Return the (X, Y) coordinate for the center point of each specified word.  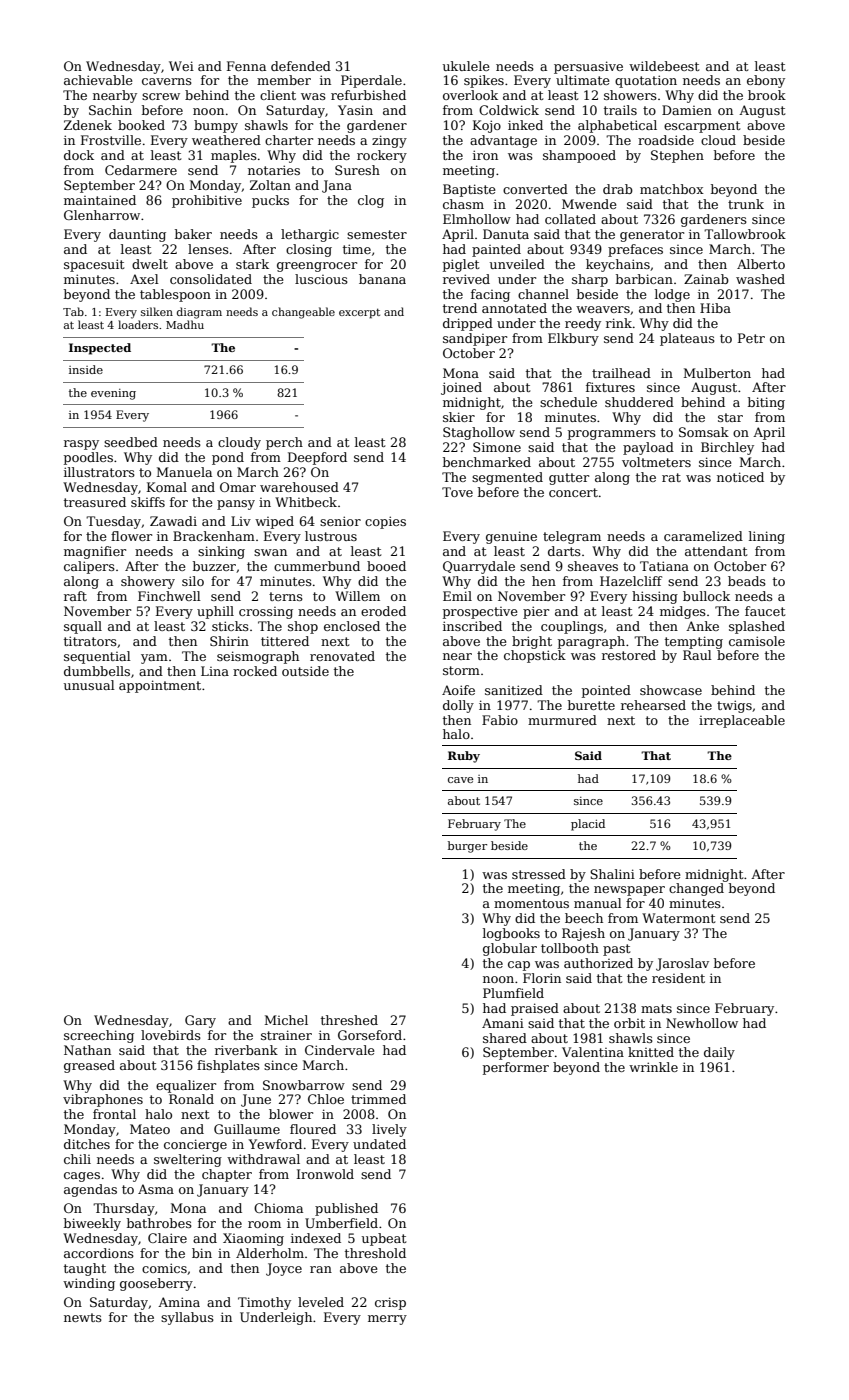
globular (510, 949)
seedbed (131, 442)
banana (382, 279)
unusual (89, 685)
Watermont (678, 918)
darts (564, 551)
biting (766, 403)
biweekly (92, 1224)
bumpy (216, 126)
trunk (746, 204)
